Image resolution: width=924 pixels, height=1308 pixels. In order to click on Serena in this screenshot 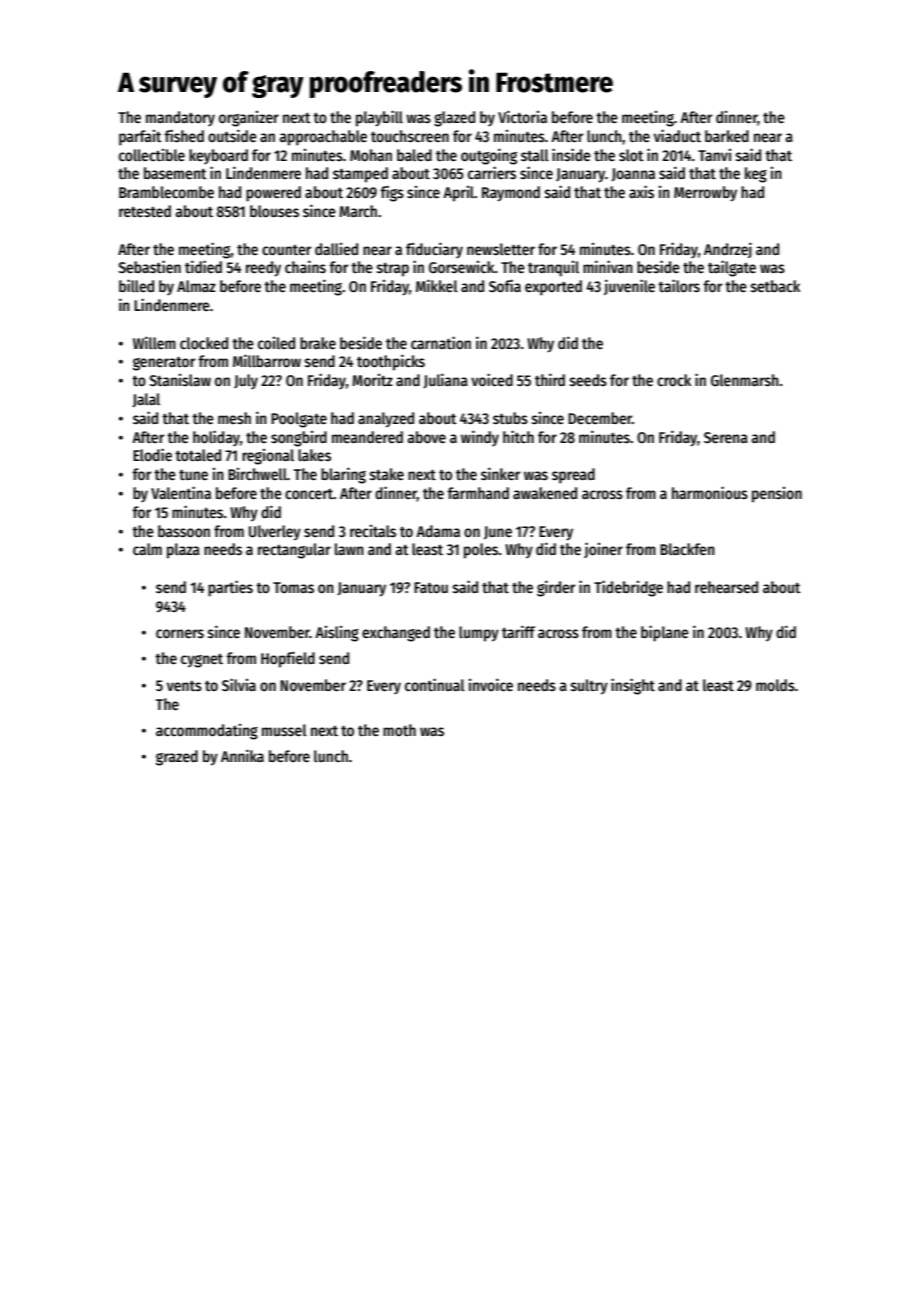, I will do `click(726, 438)`.
